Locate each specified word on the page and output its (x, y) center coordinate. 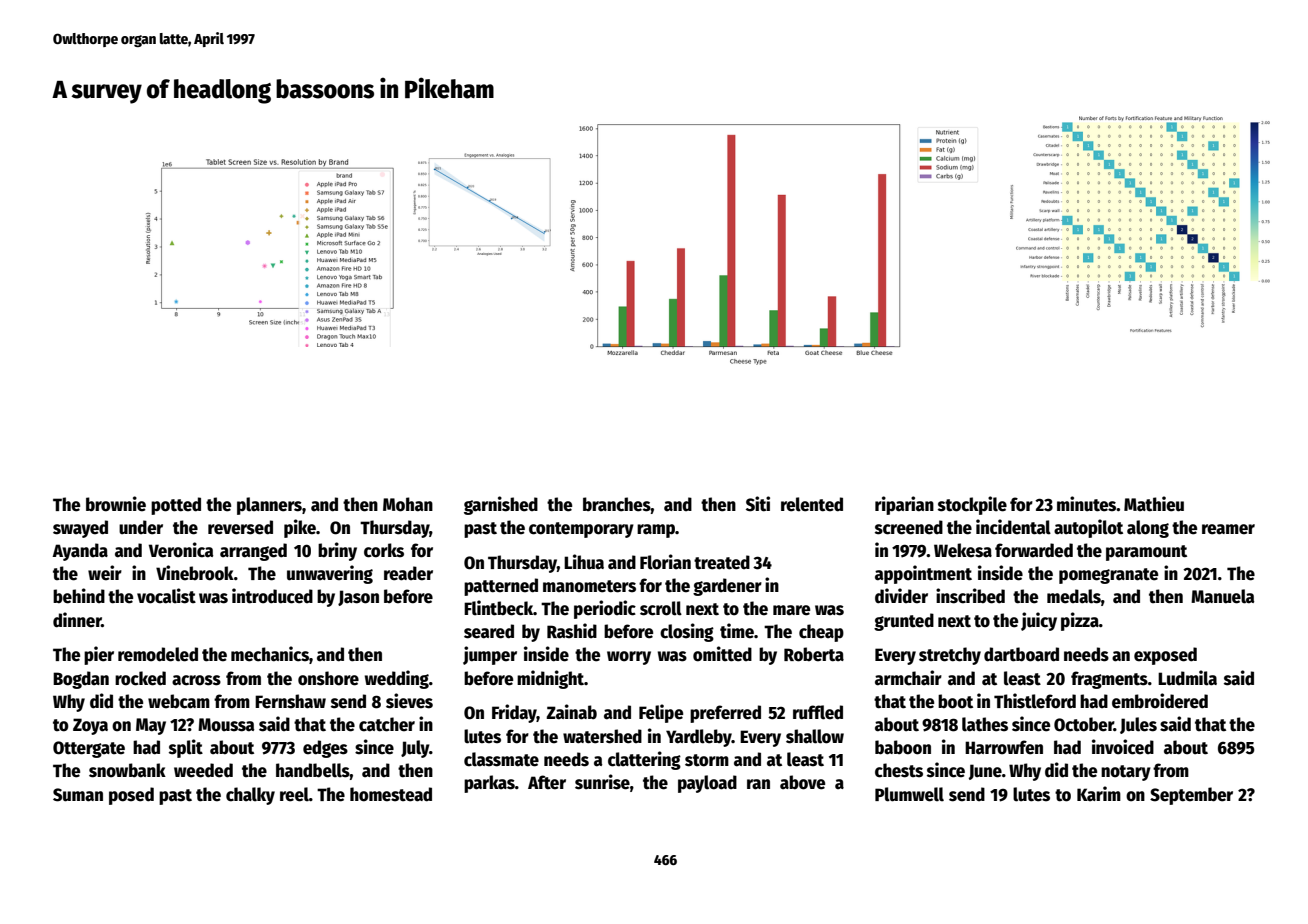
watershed (602, 736)
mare (791, 610)
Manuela (1222, 596)
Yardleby (699, 738)
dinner (77, 620)
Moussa (226, 725)
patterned (501, 587)
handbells (313, 770)
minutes (1087, 504)
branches (617, 504)
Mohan (408, 504)
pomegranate (1108, 576)
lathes (985, 724)
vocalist (166, 596)
